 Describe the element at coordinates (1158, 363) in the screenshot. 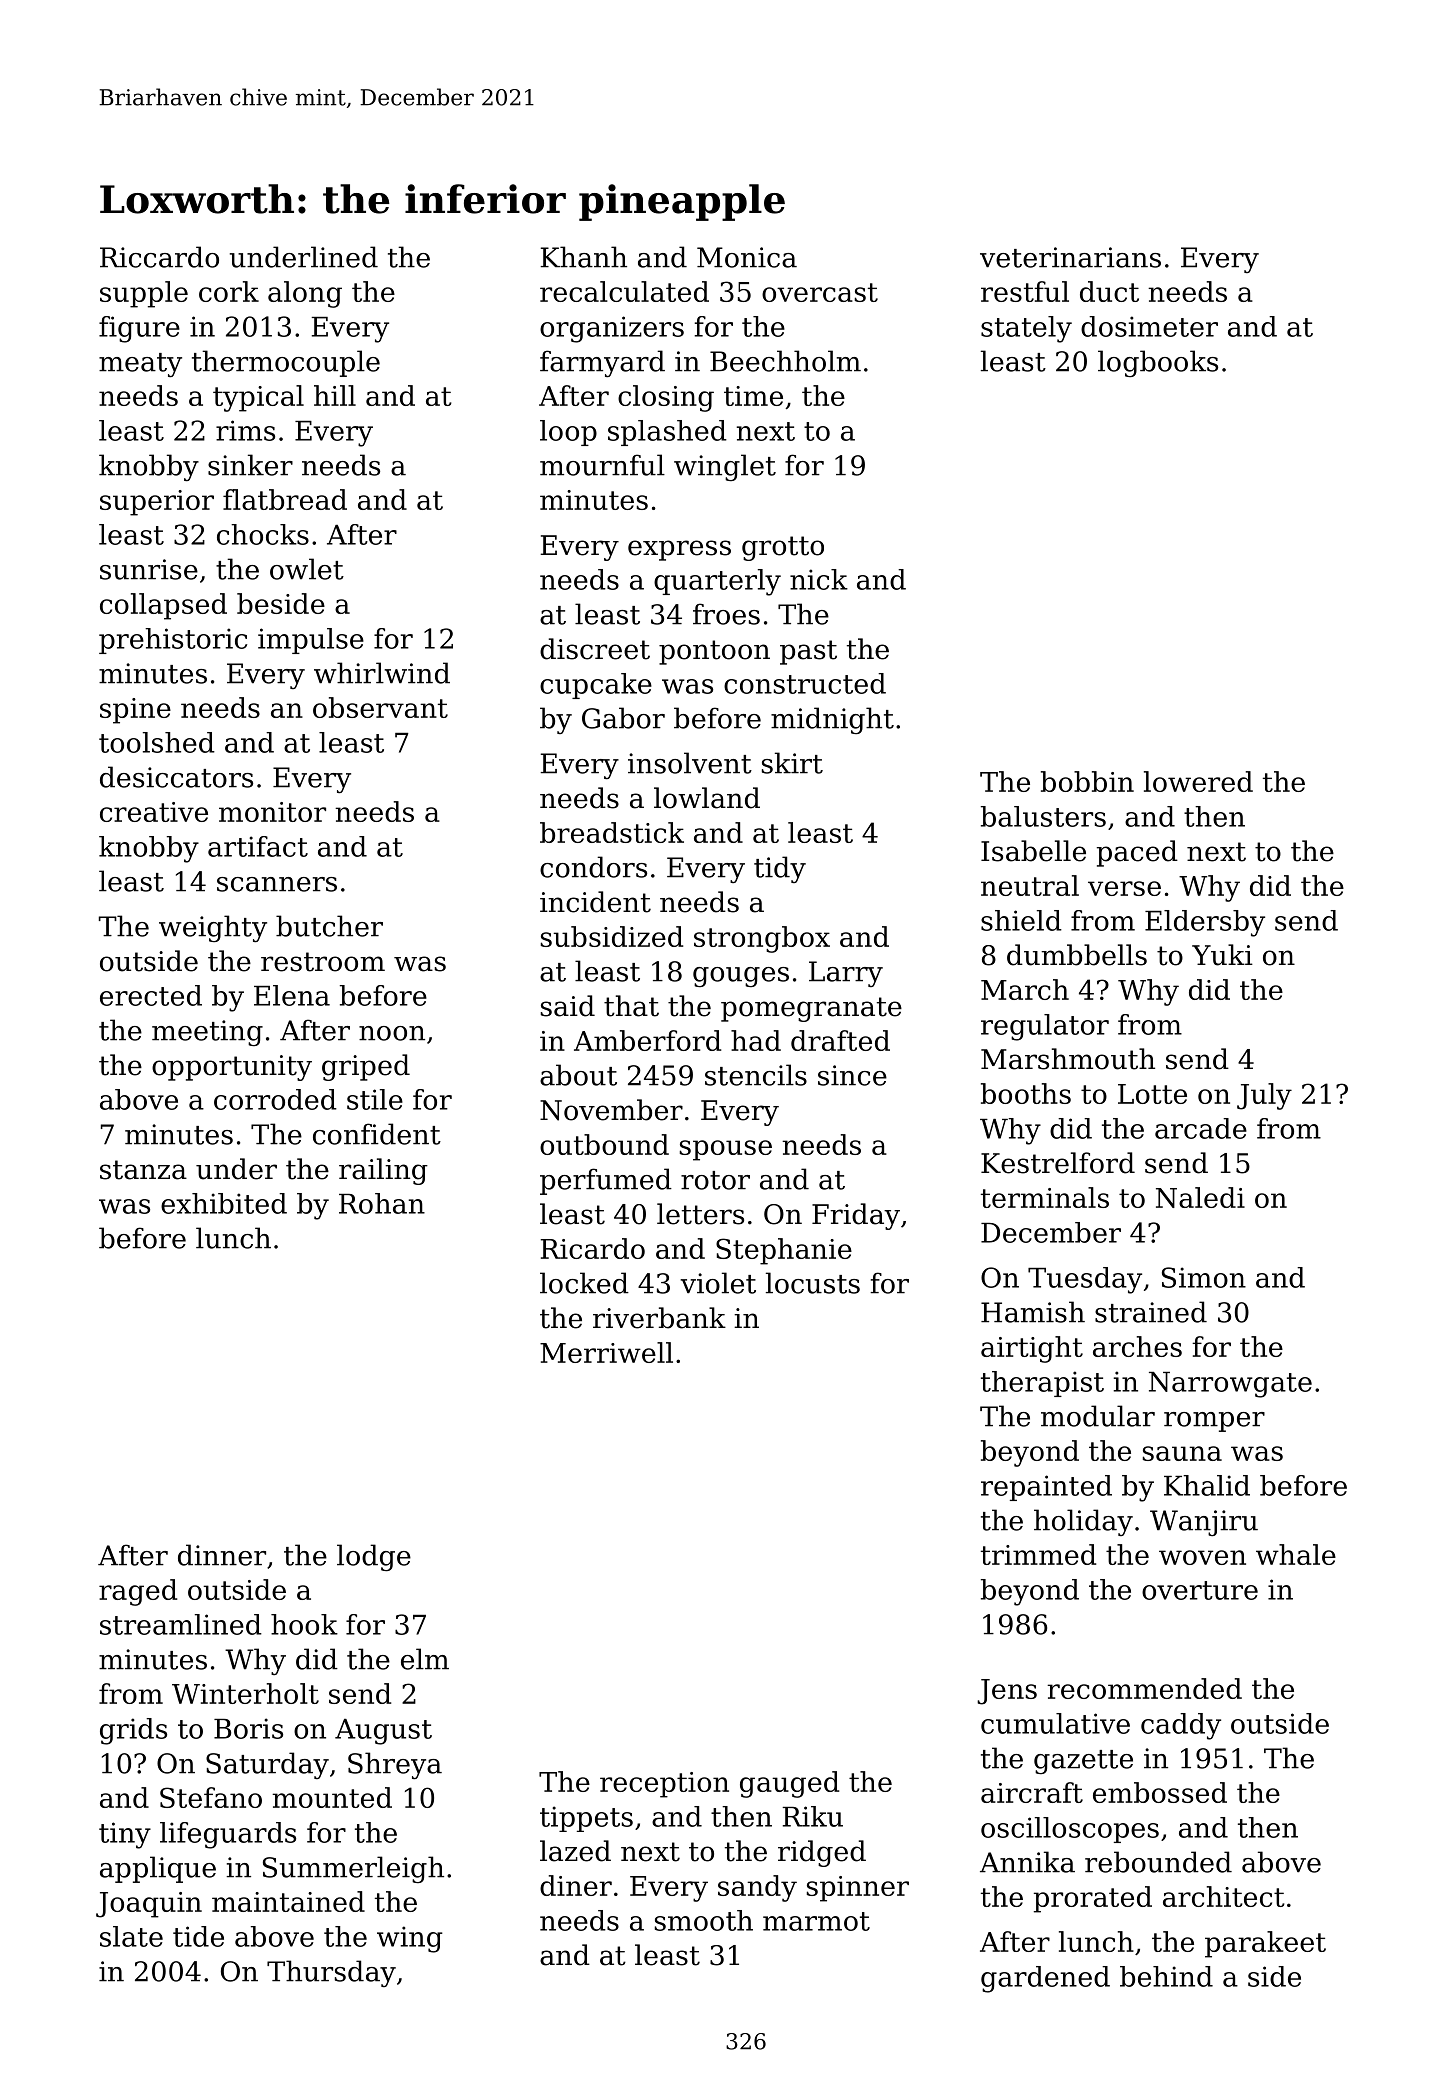

I see `logbooks` at that location.
